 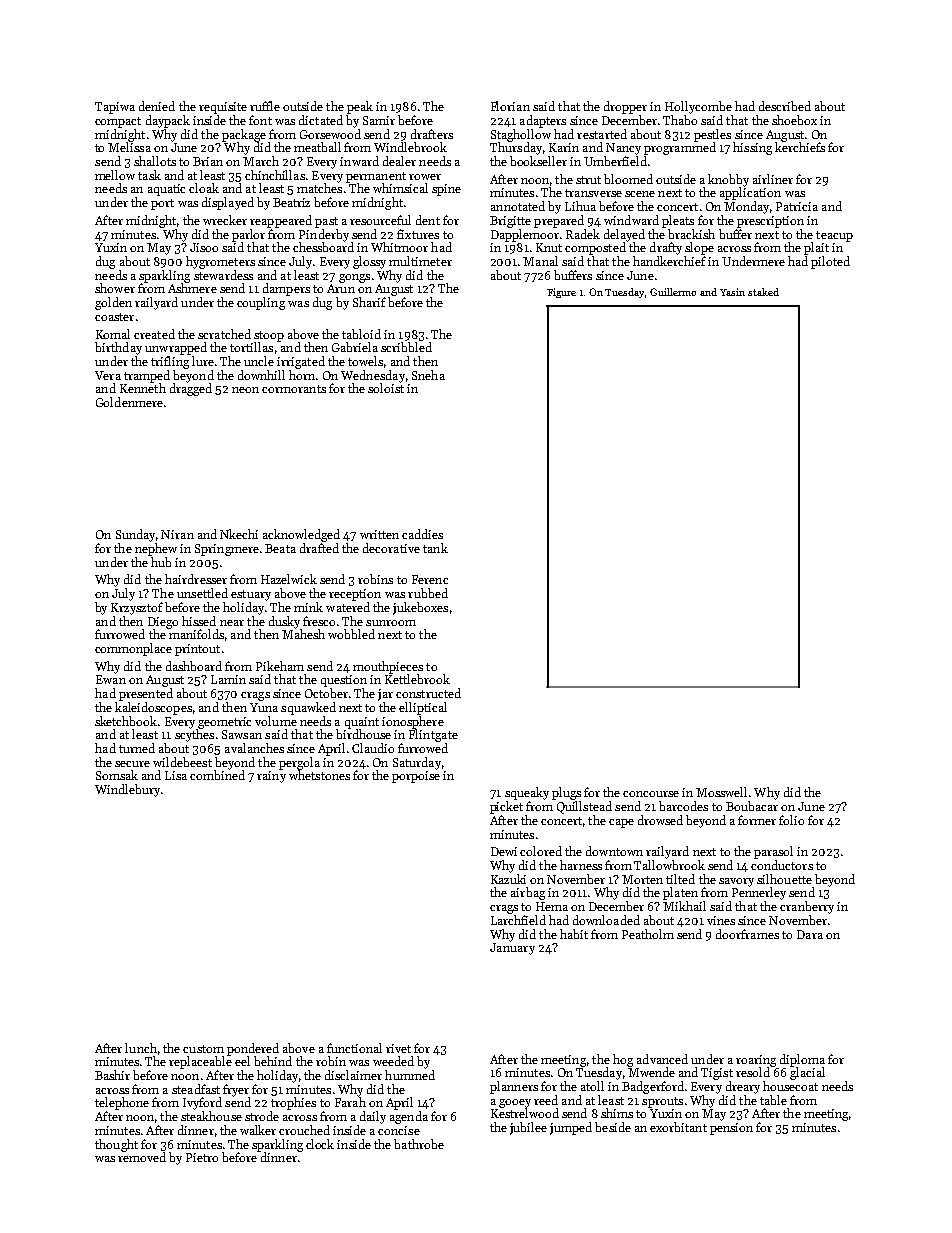 What do you see at coordinates (800, 147) in the page?
I see `kerchiefs` at bounding box center [800, 147].
